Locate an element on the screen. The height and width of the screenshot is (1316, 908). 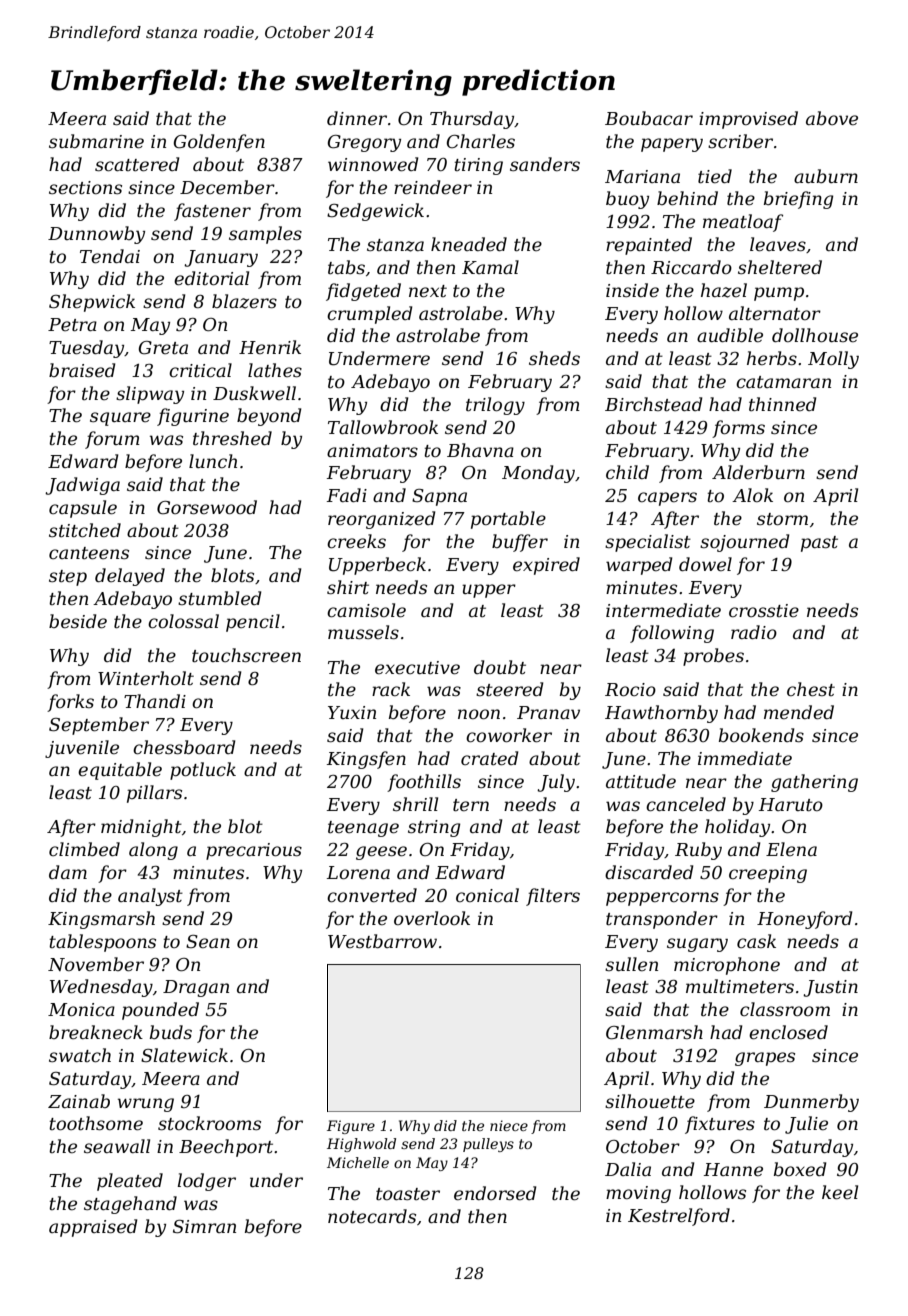
braised is located at coordinates (82, 370).
